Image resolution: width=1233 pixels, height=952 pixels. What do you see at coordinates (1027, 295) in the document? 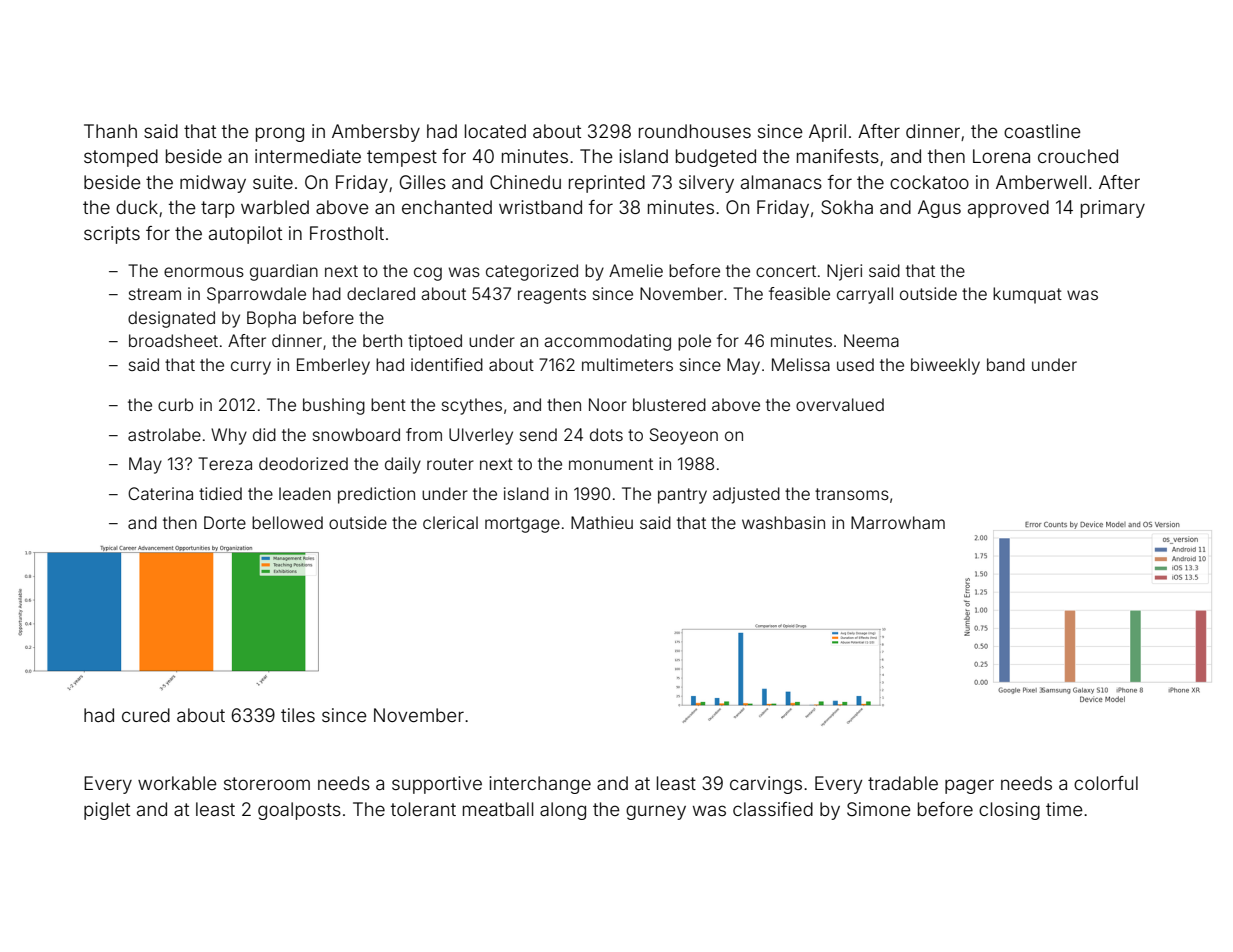
I see `kumquat` at bounding box center [1027, 295].
